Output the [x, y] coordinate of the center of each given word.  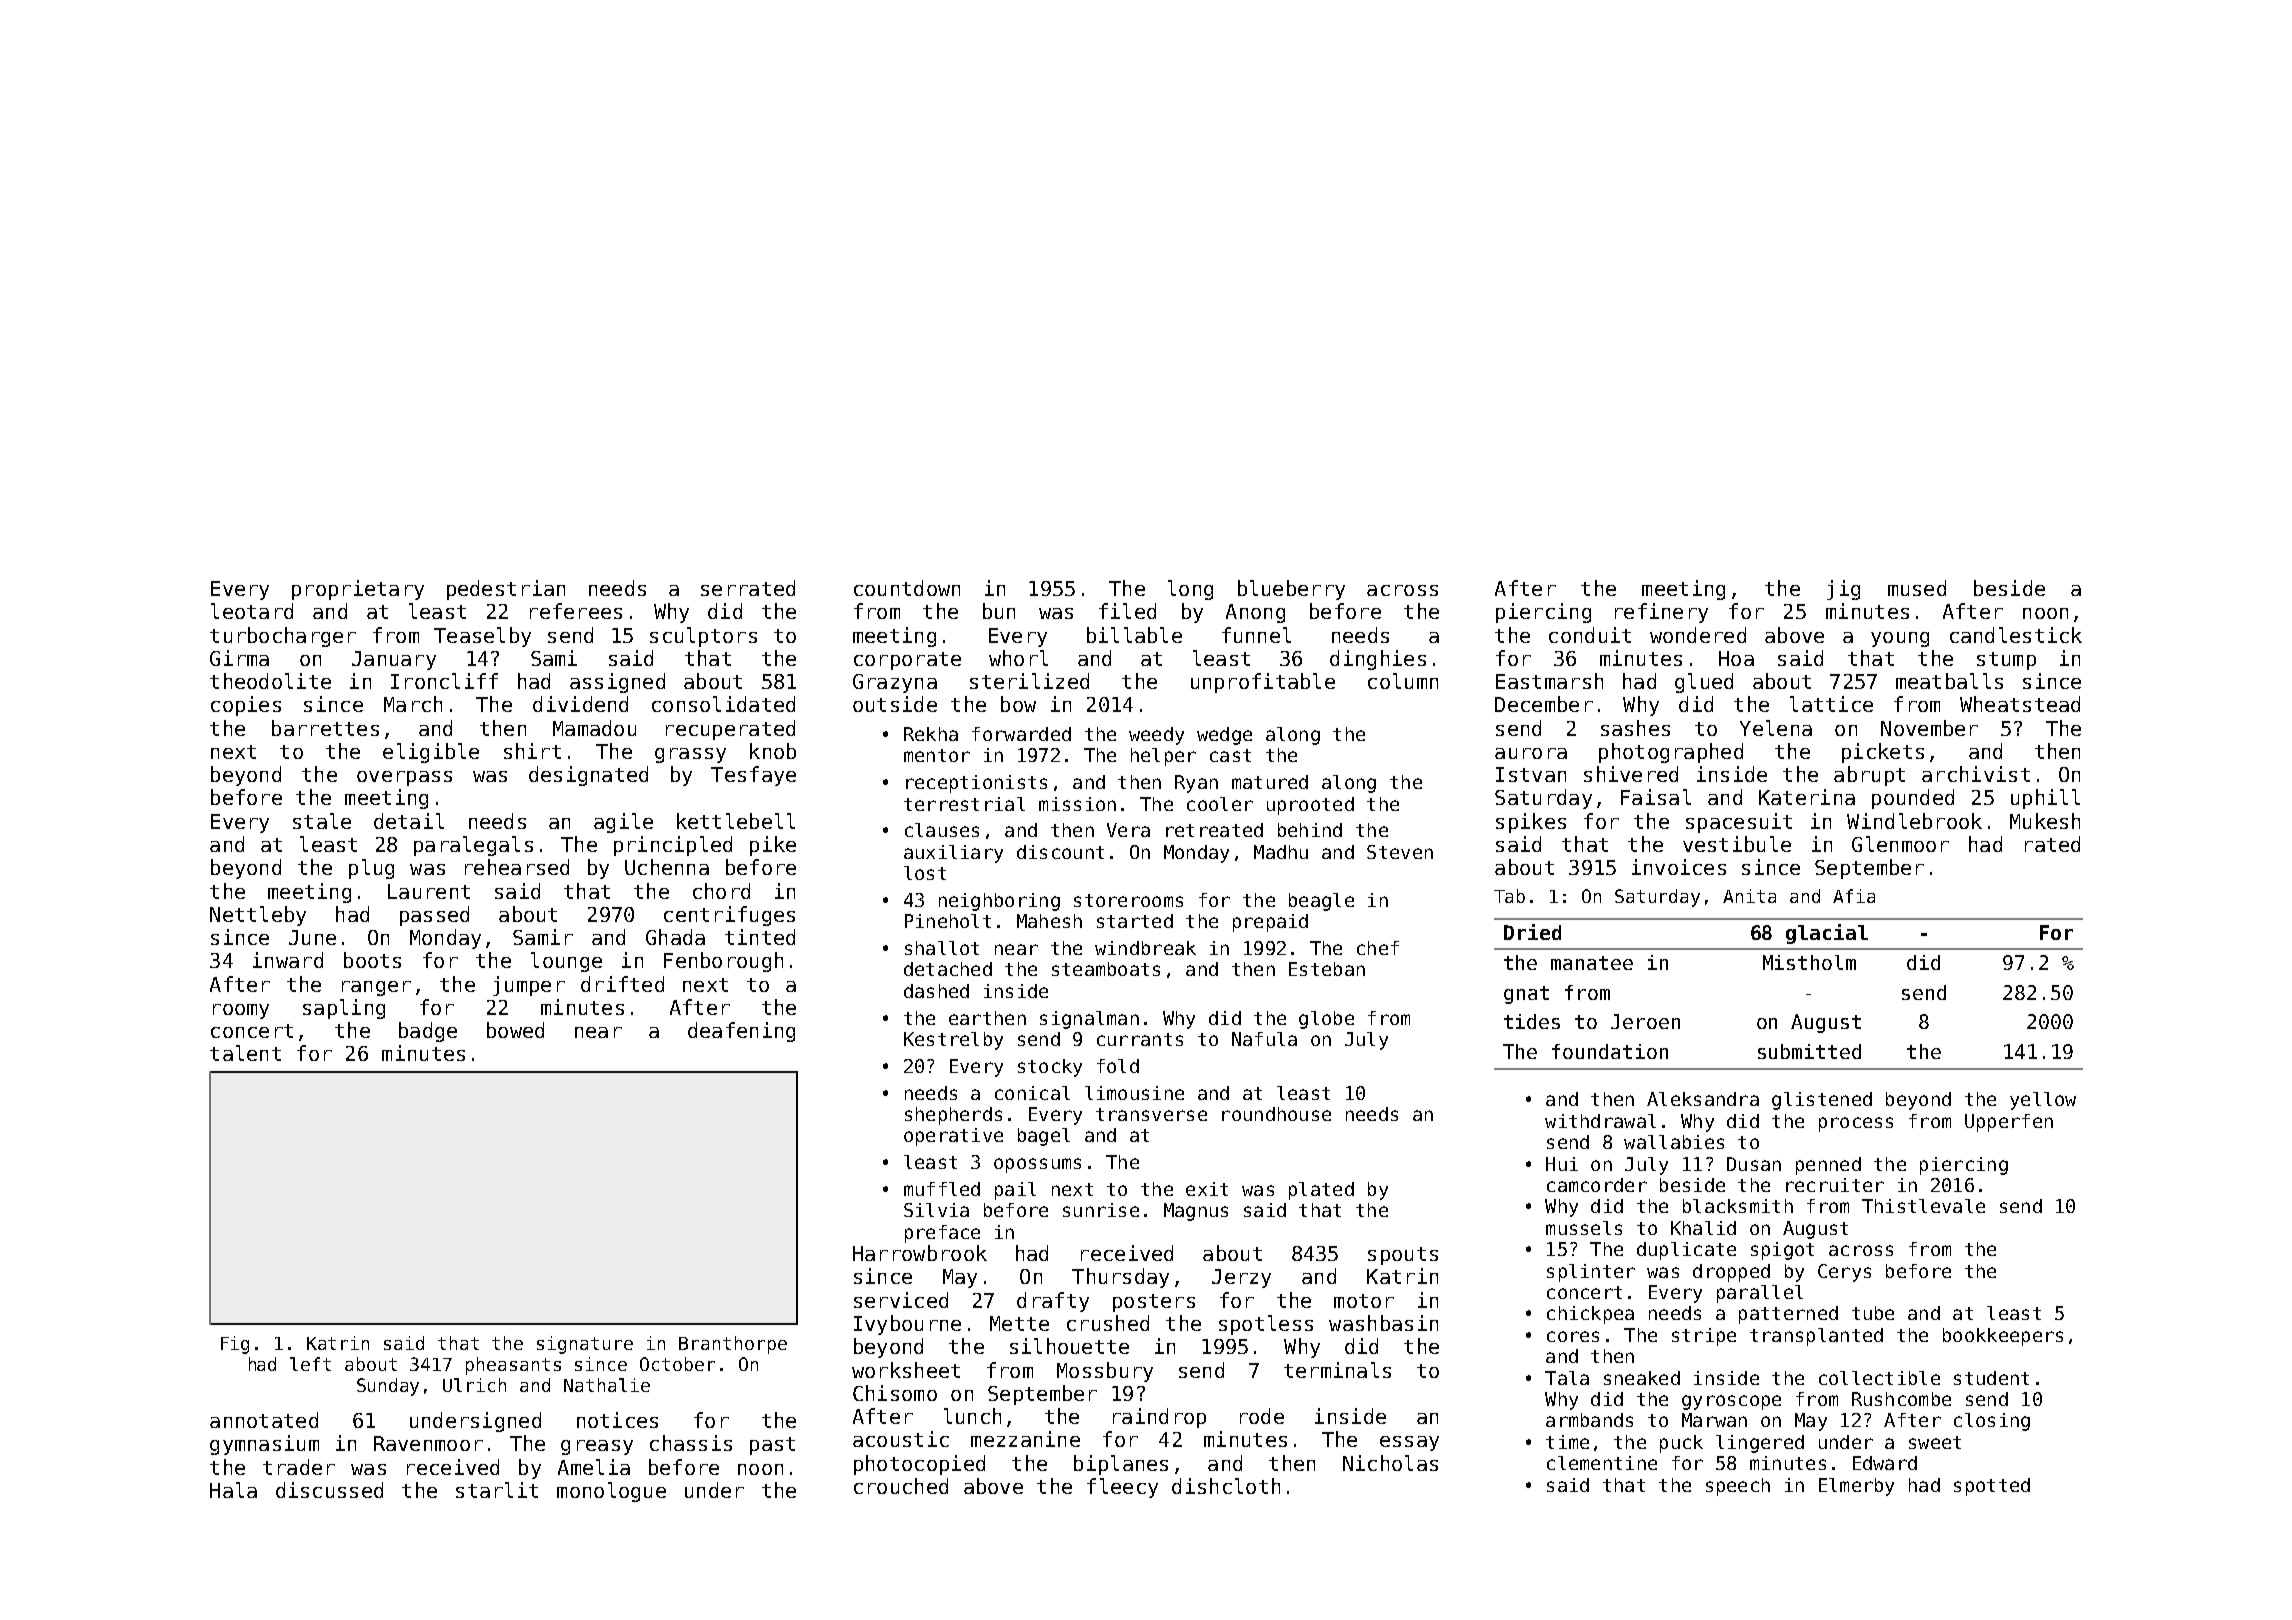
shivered [1631, 774]
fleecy [1122, 1488]
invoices [1679, 867]
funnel [1256, 635]
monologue [611, 1492]
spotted [1992, 1487]
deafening [741, 1032]
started [1135, 921]
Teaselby [482, 637]
